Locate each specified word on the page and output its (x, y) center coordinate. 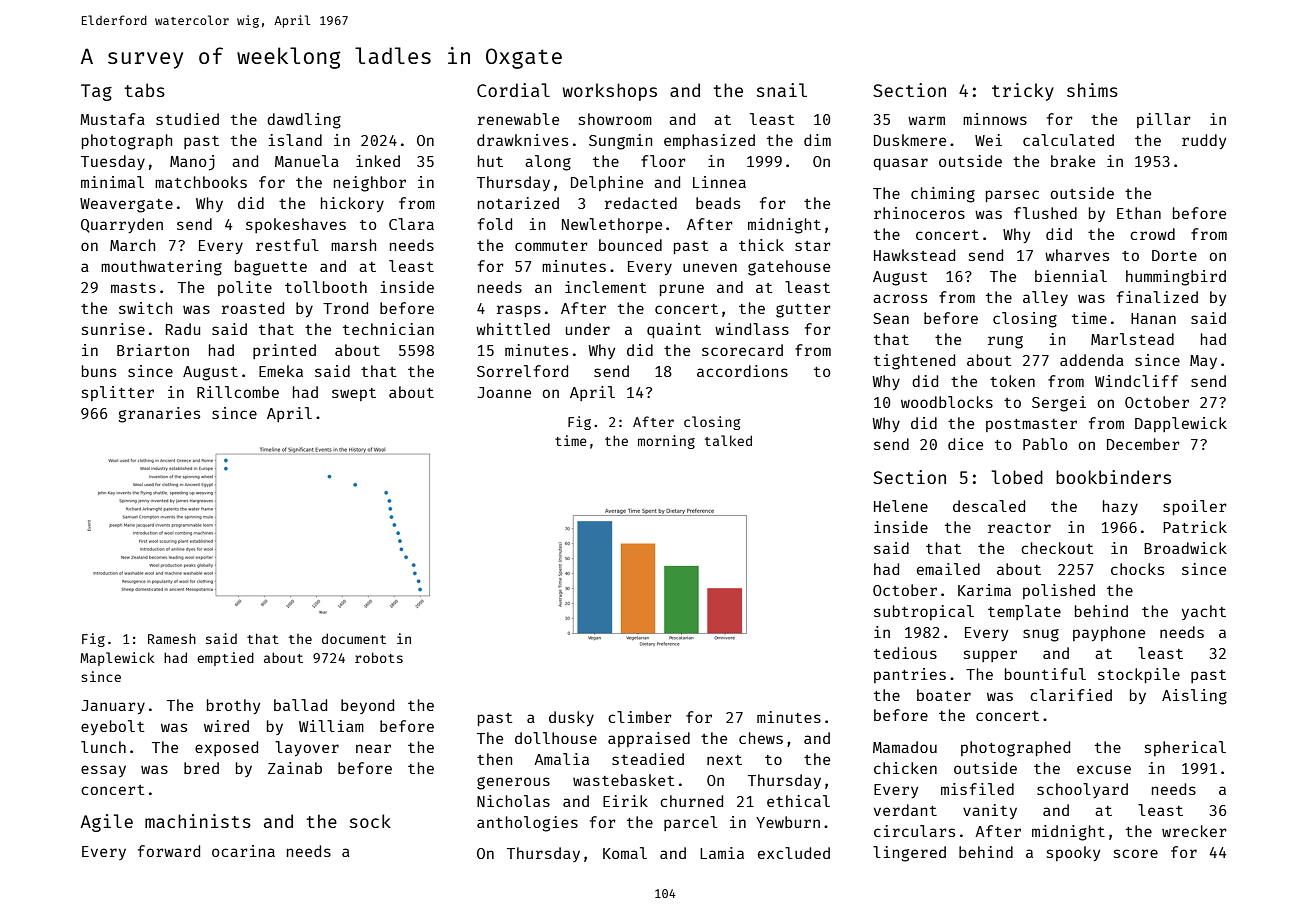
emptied (225, 659)
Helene (901, 506)
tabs (144, 90)
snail (782, 90)
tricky (1023, 92)
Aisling (1194, 697)
